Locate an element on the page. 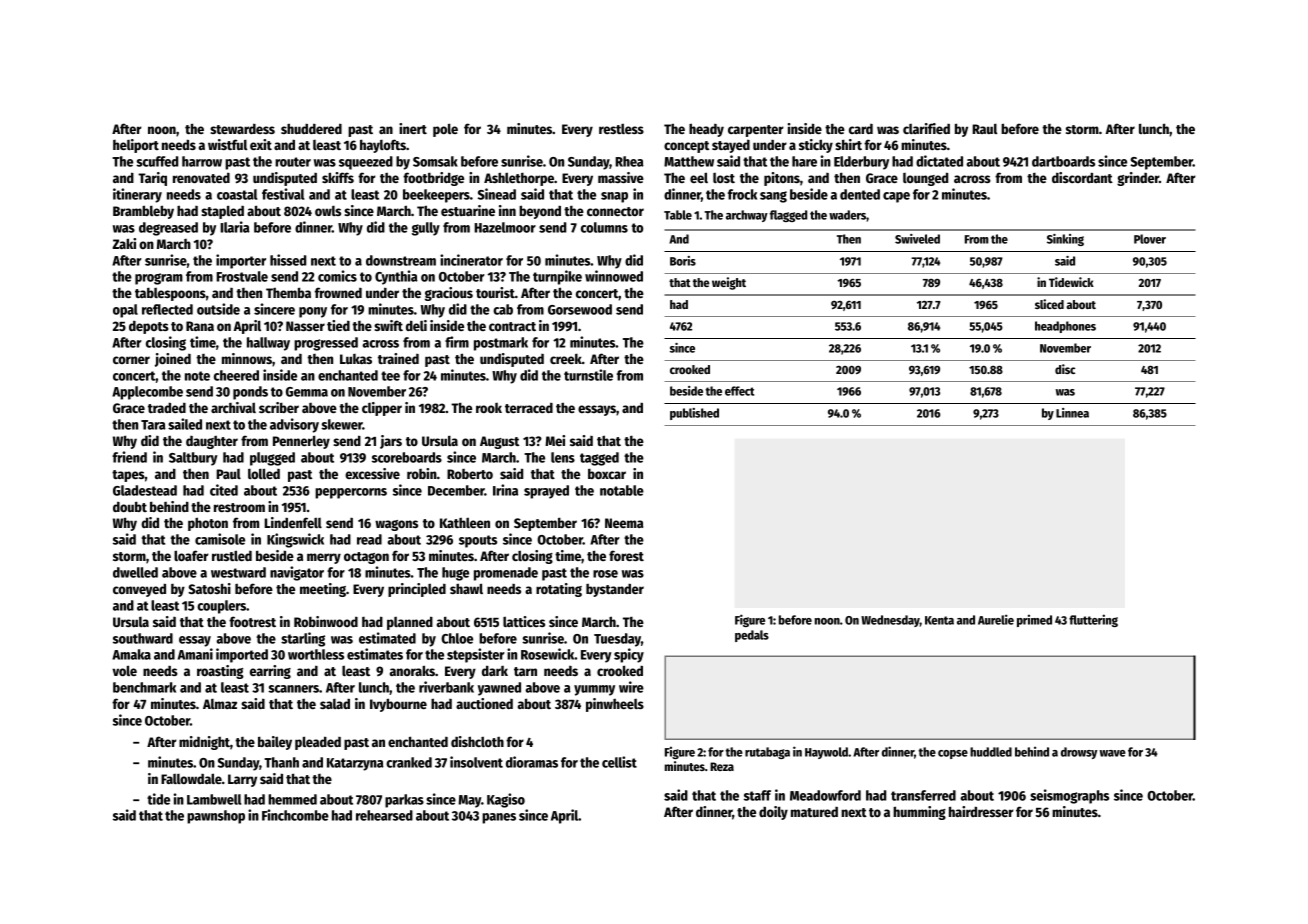 The height and width of the image is (924, 1308). skiffs is located at coordinates (338, 177).
